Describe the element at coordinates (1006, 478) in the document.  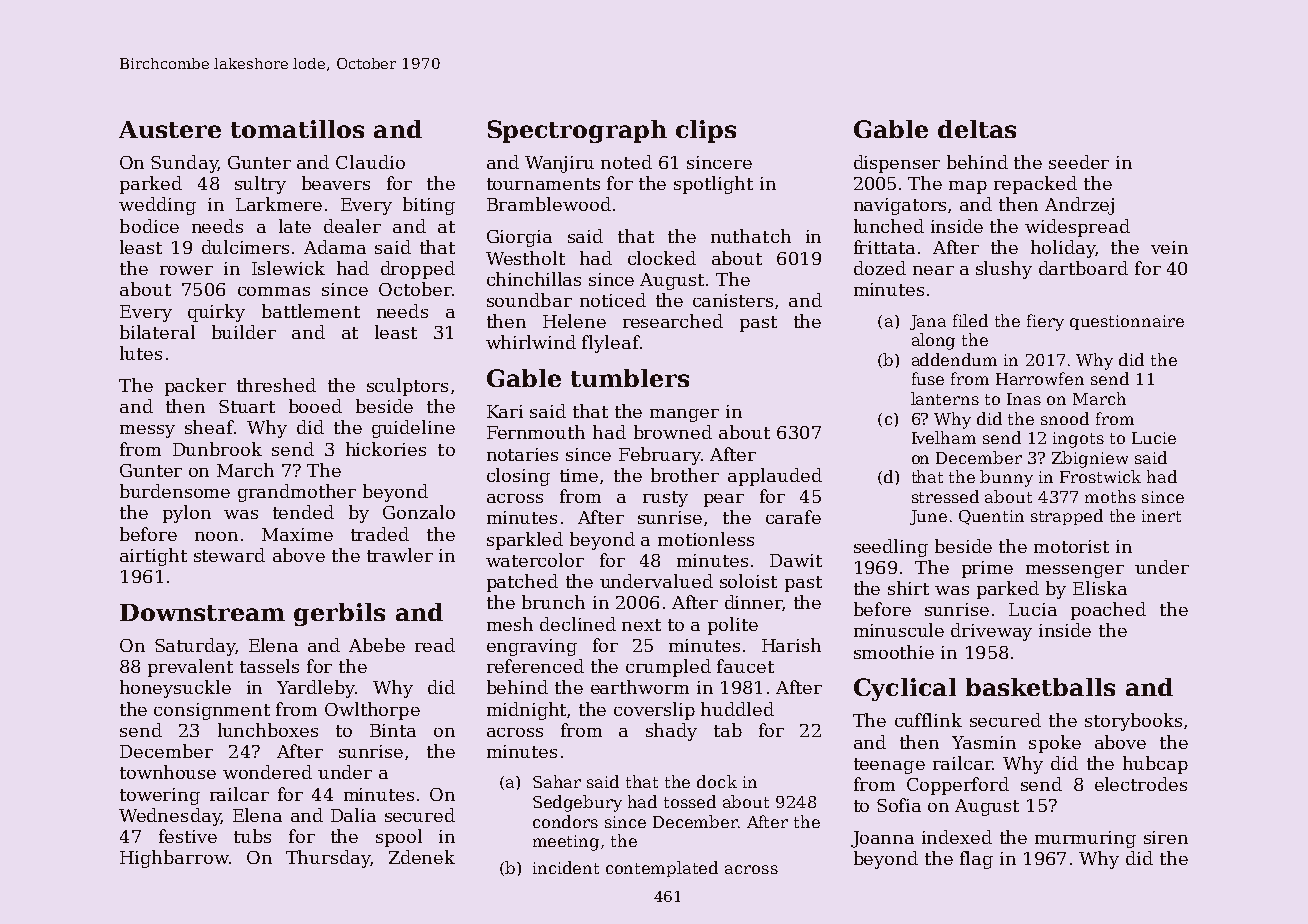
I see `bunny` at that location.
